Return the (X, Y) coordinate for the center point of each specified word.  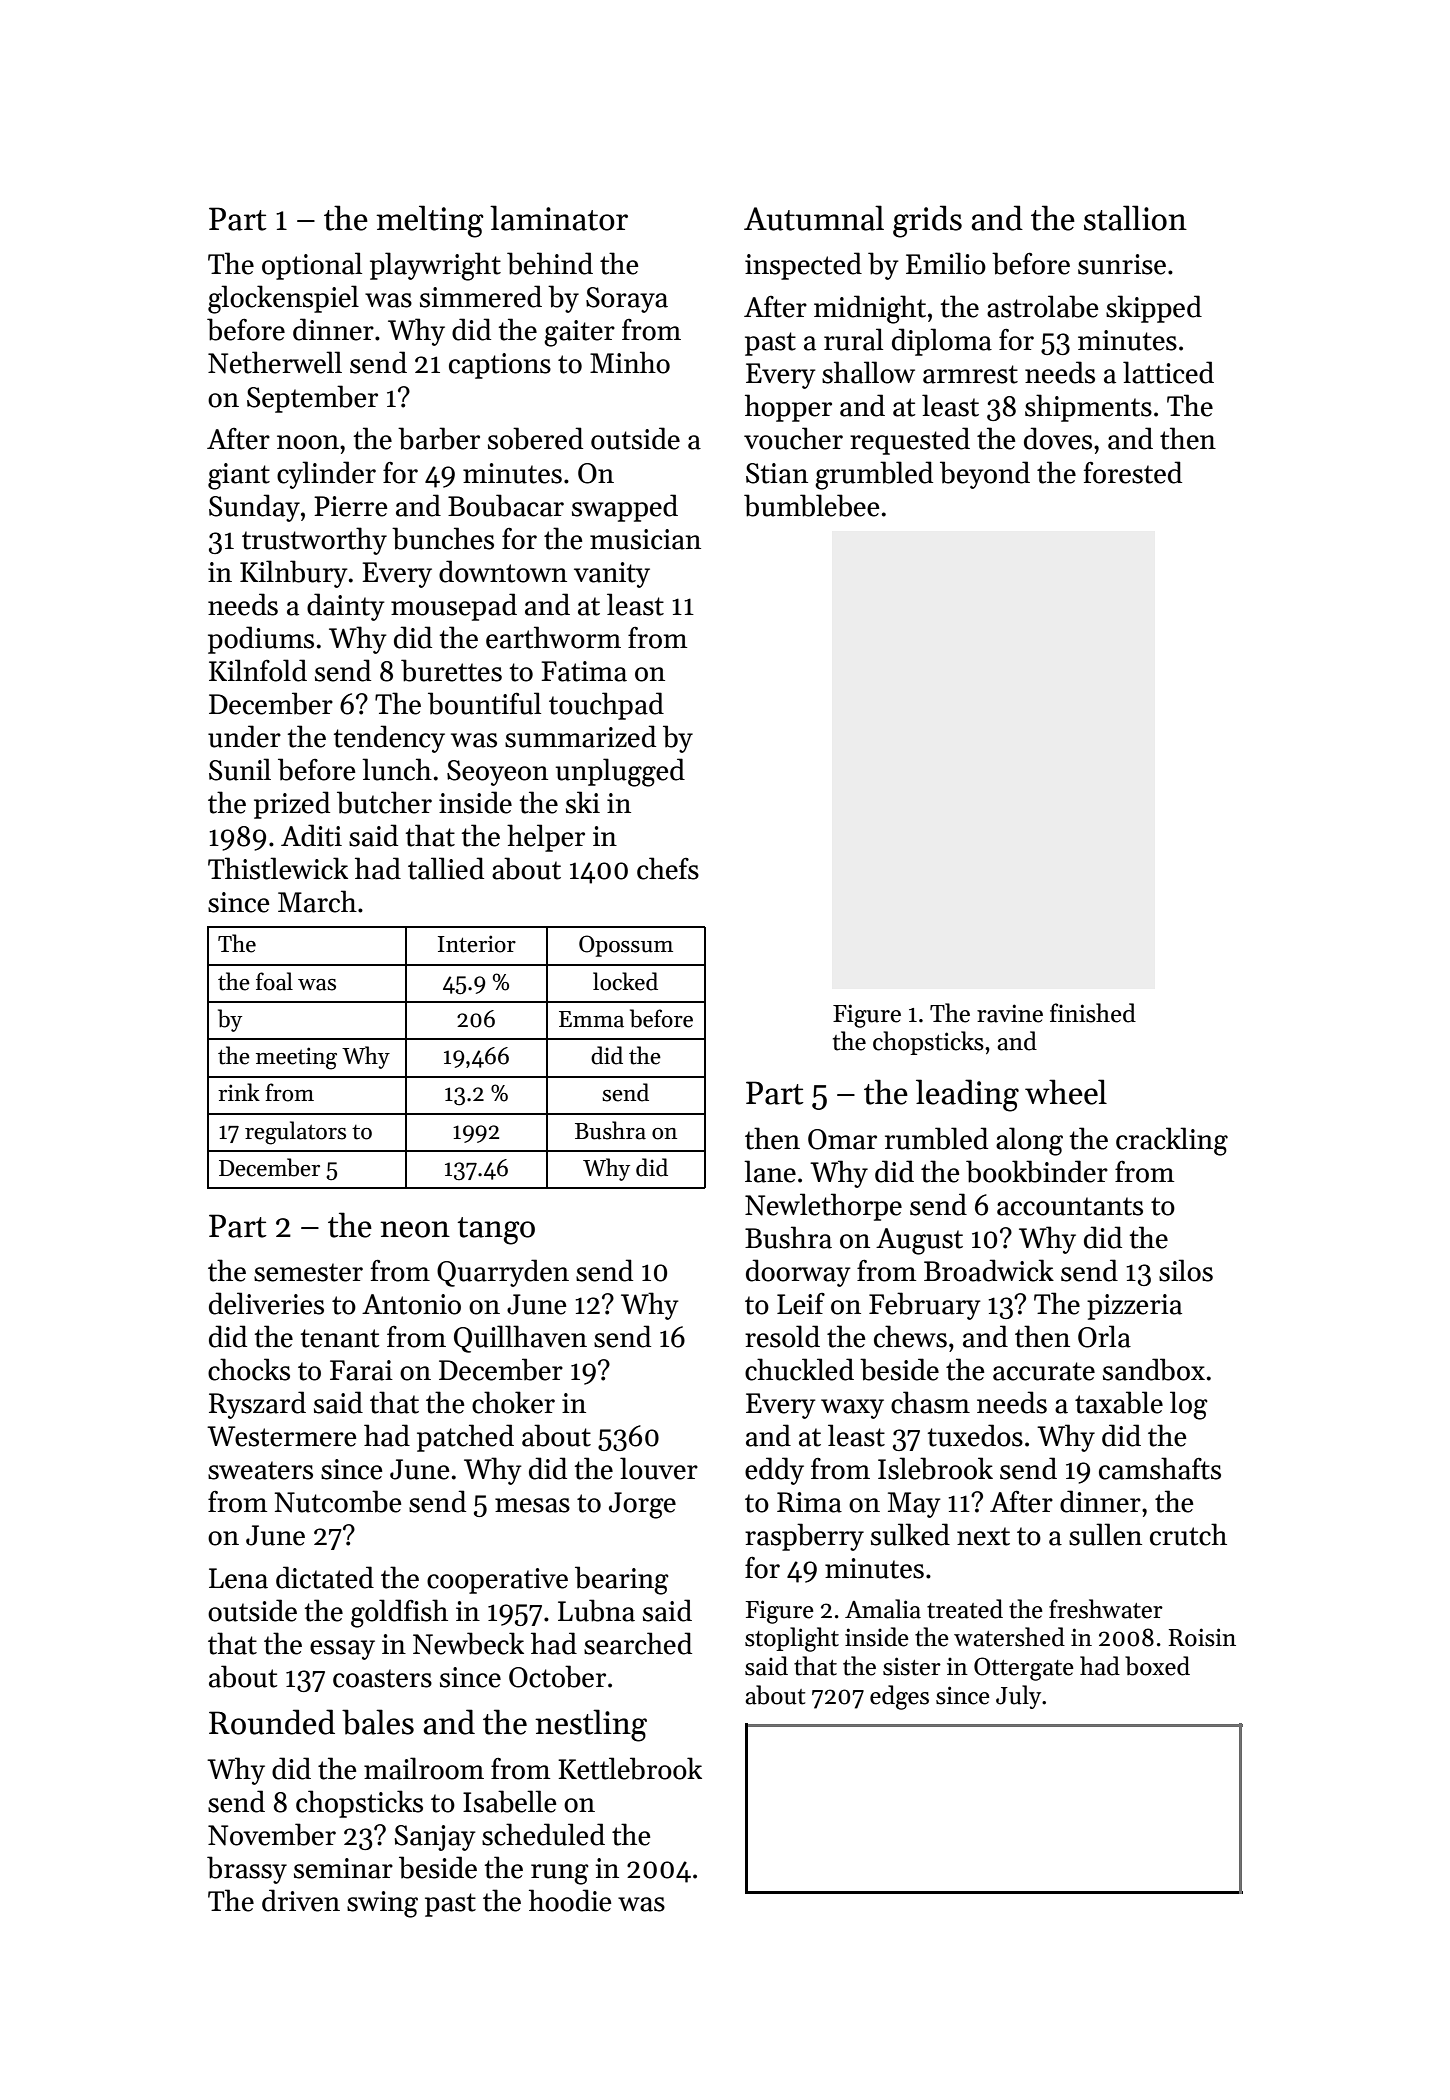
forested (1133, 472)
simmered (481, 296)
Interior (477, 944)
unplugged (620, 772)
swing (382, 1904)
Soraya (627, 300)
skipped (1154, 309)
